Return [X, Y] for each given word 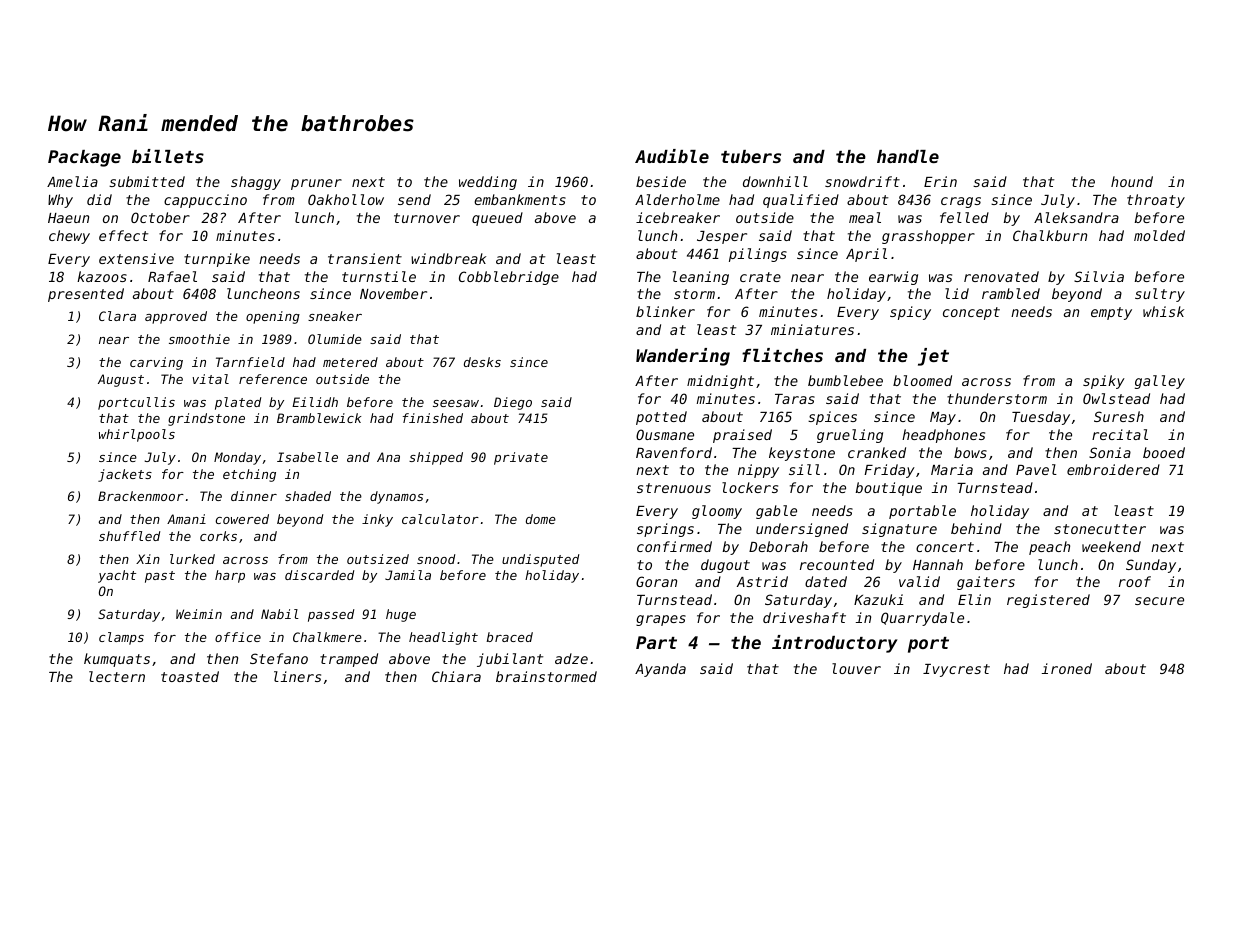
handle [908, 156]
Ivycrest [956, 670]
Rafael [172, 276]
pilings [758, 255]
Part [656, 642]
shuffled [129, 536]
